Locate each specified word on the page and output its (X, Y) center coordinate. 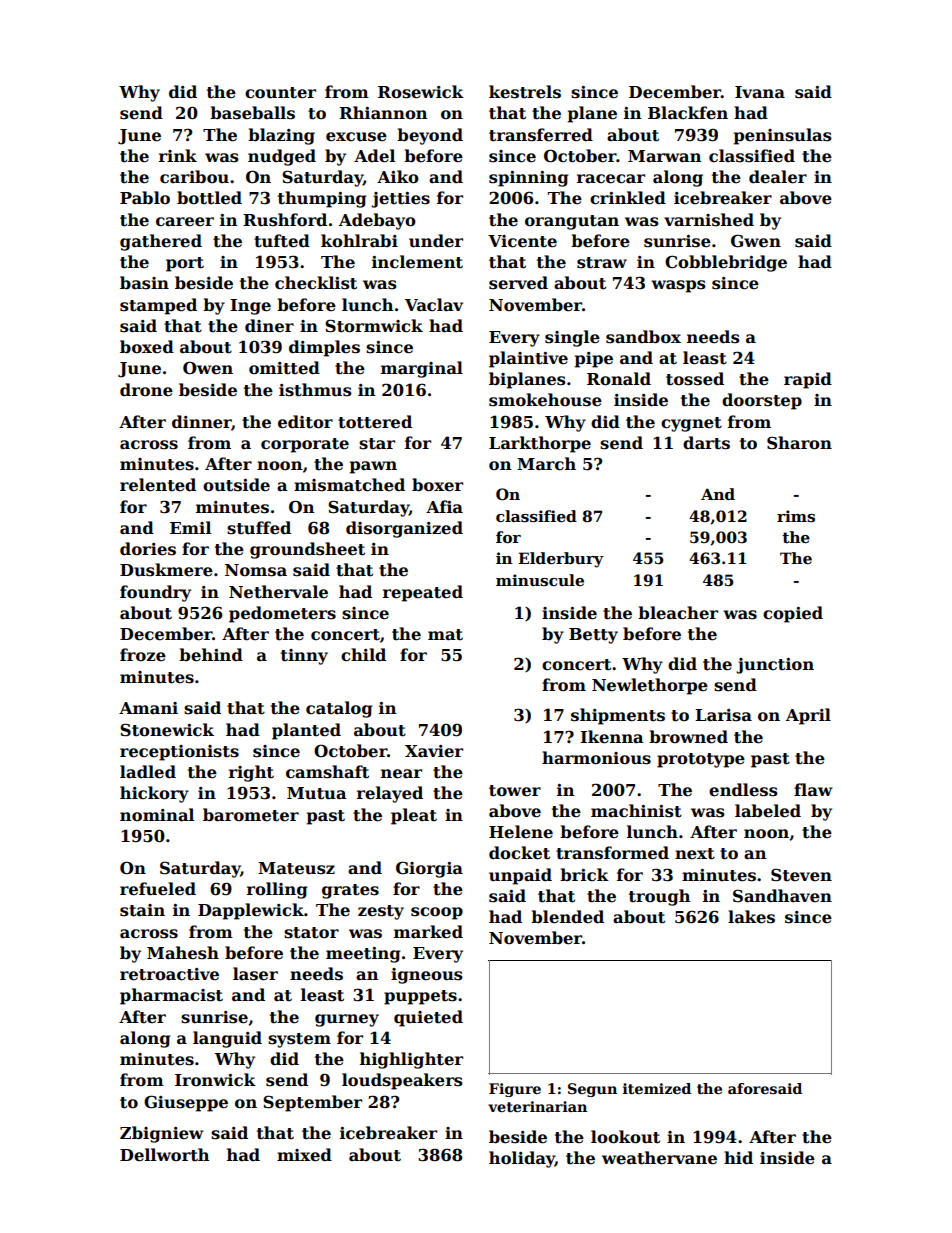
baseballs (252, 113)
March (546, 464)
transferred (541, 135)
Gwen (756, 241)
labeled (768, 811)
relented (158, 485)
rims (796, 516)
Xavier (434, 751)
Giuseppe (186, 1103)
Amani (148, 708)
